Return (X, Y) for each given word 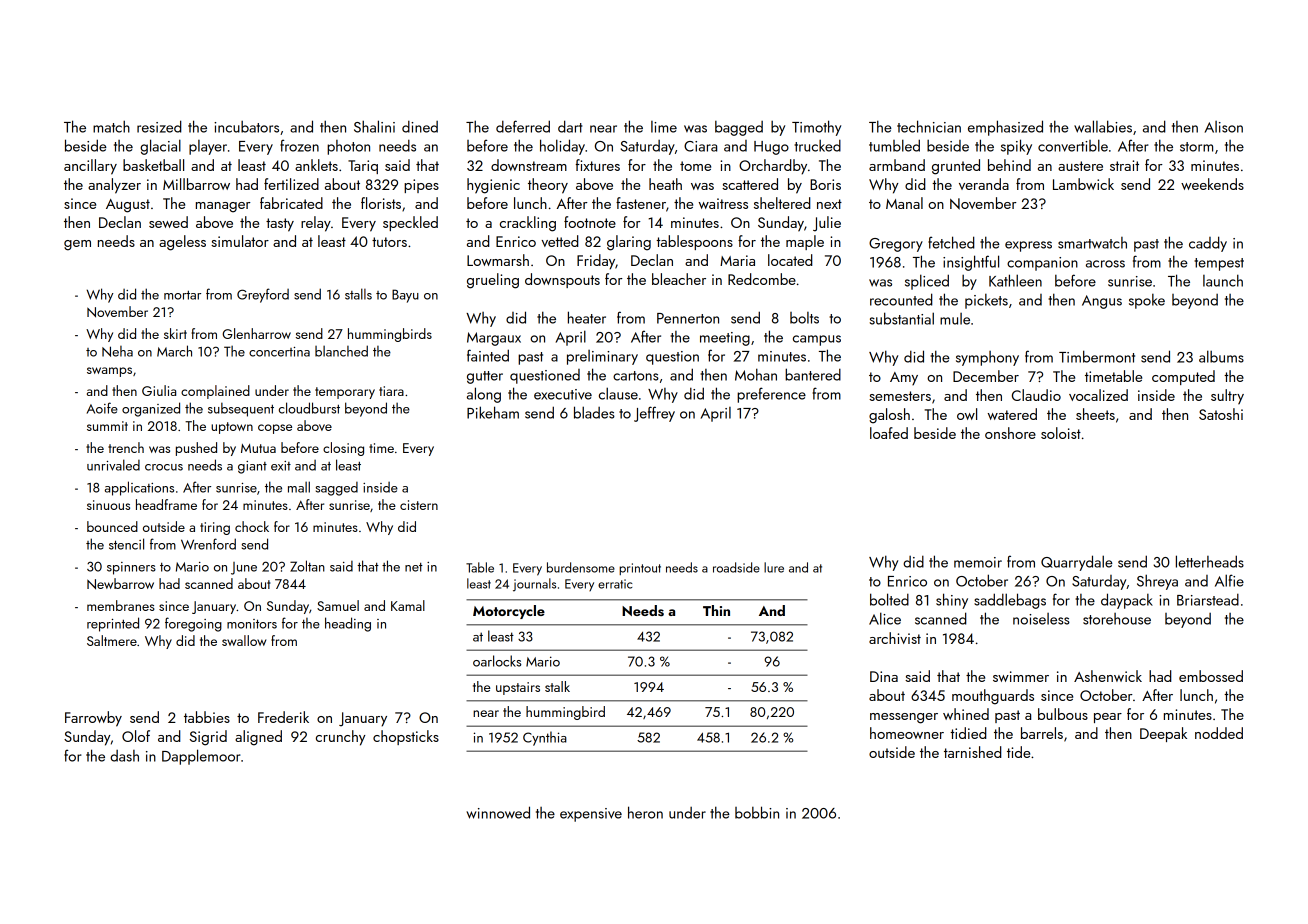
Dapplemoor (201, 757)
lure (774, 567)
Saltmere (112, 640)
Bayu (405, 296)
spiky (1016, 147)
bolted (889, 599)
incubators (246, 127)
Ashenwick (1108, 676)
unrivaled (113, 465)
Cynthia (545, 738)
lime (664, 127)
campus (817, 340)
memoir (978, 562)
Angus (1102, 302)
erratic (615, 584)
